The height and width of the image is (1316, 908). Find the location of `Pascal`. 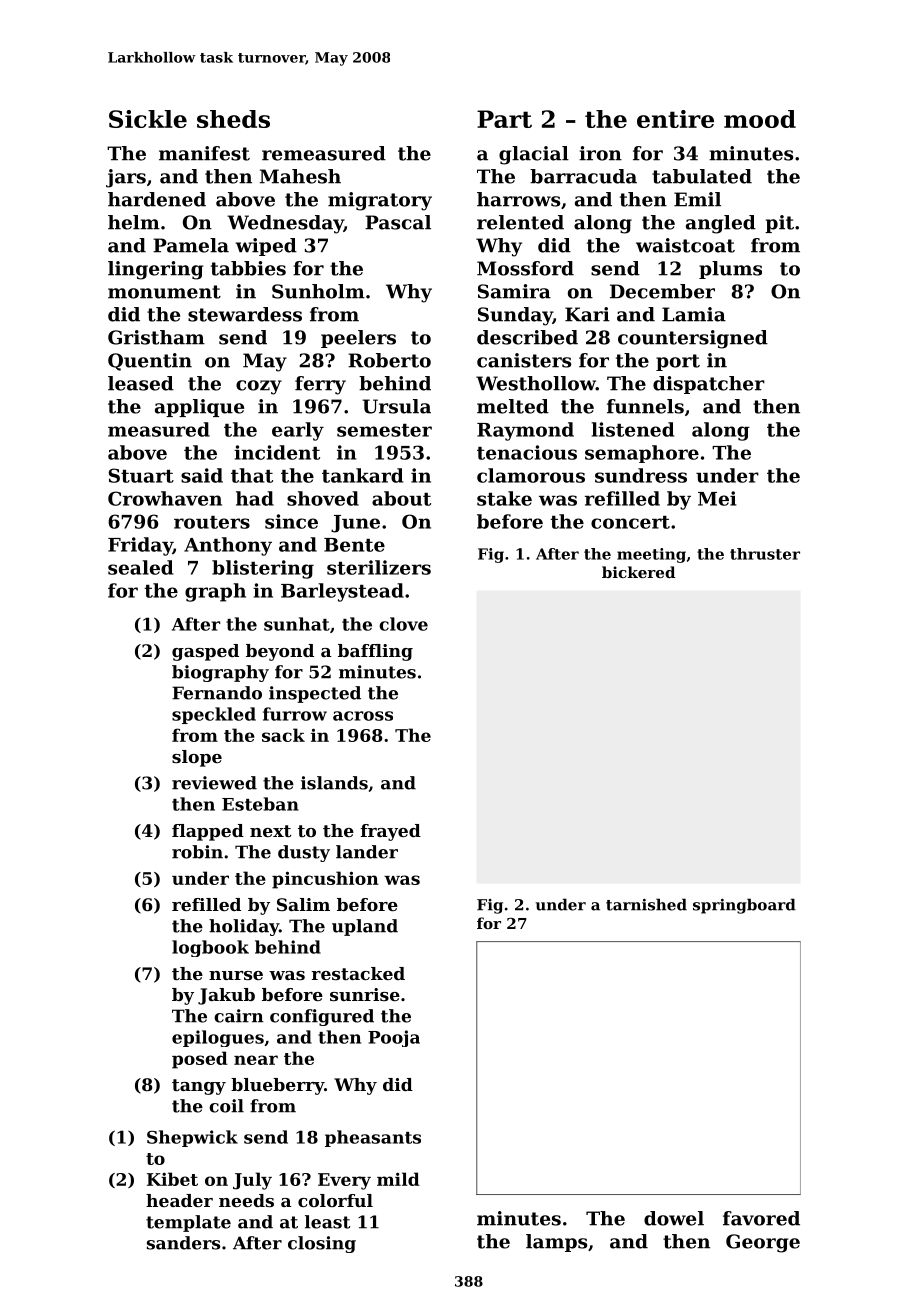

Pascal is located at coordinates (398, 222).
